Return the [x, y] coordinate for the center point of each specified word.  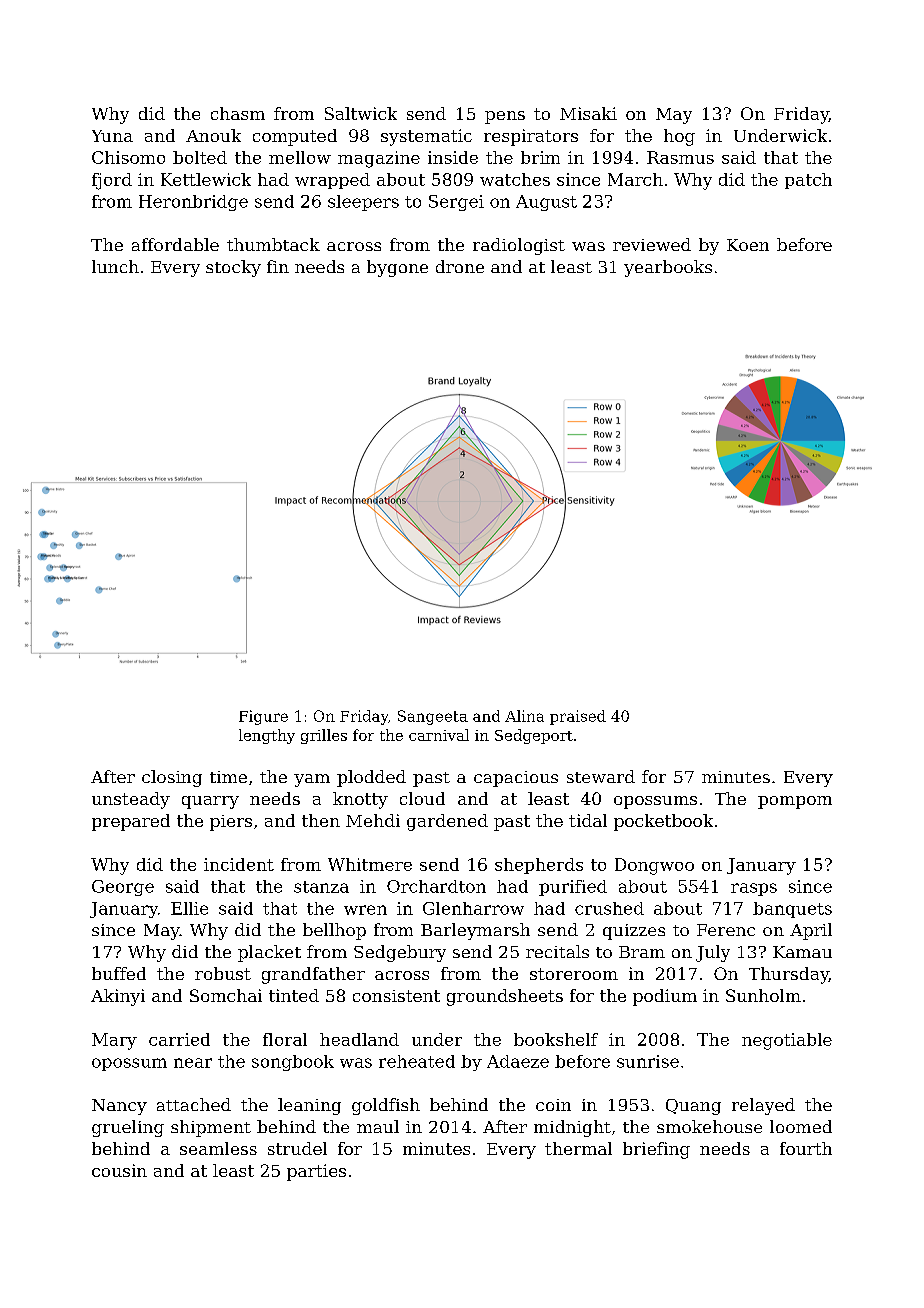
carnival [439, 735]
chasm [238, 113]
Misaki [588, 113]
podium [665, 997]
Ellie [189, 908]
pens [505, 117]
